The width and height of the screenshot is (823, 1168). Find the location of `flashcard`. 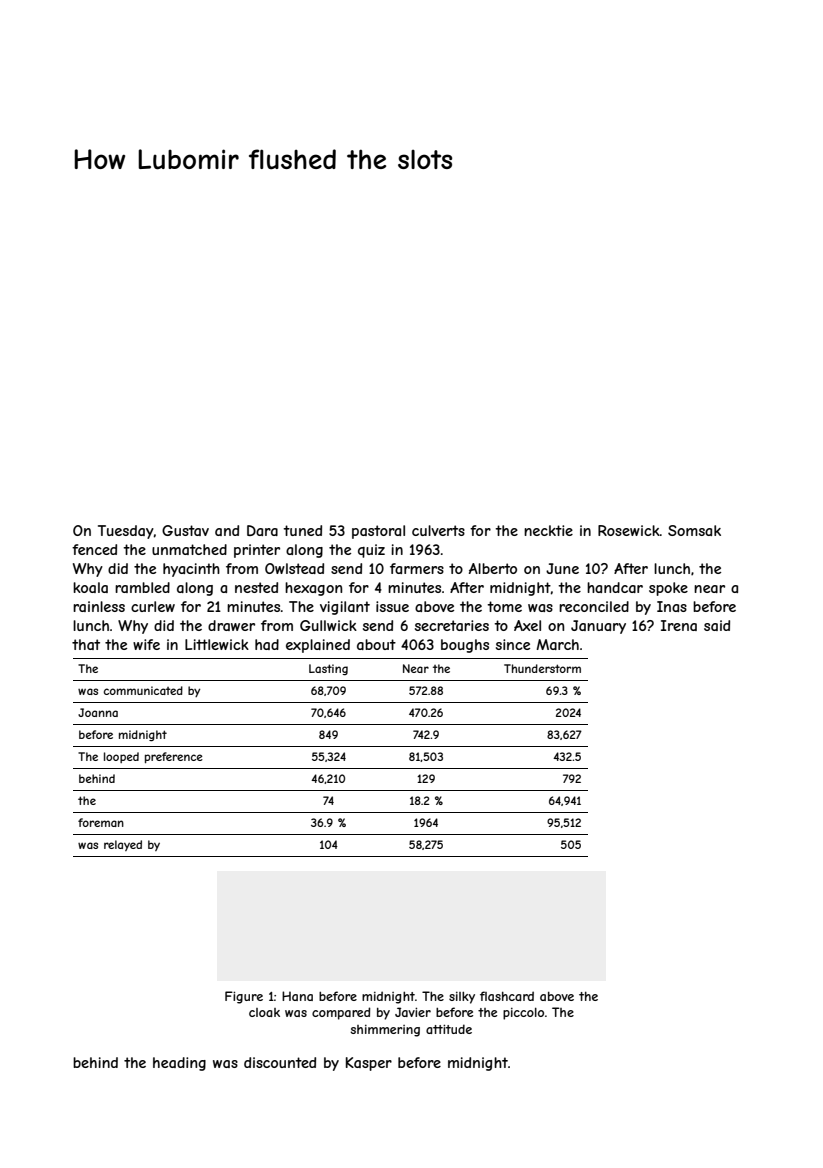

flashcard is located at coordinates (507, 996).
